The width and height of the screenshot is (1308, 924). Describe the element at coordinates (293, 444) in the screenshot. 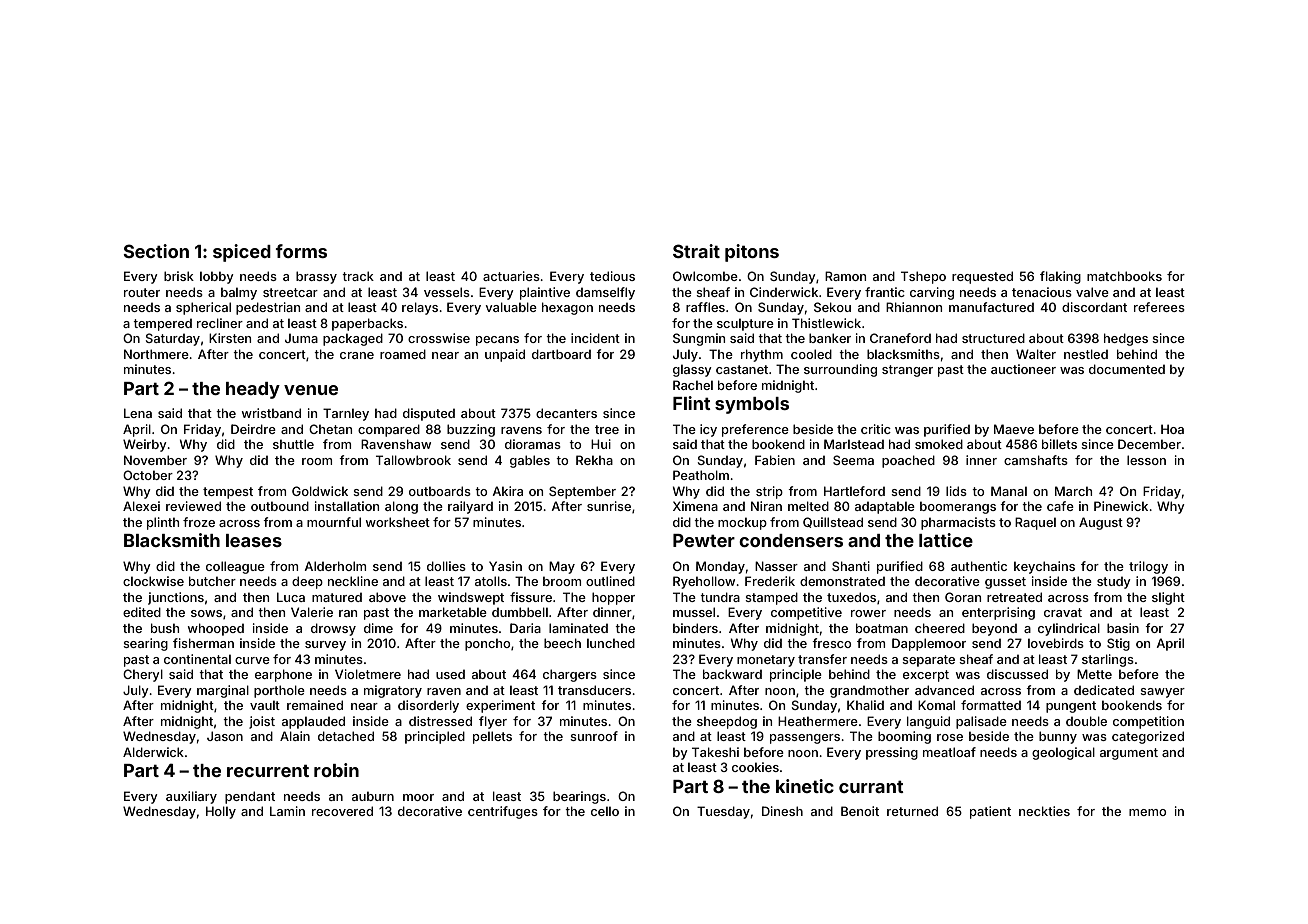

I see `shuttle` at that location.
